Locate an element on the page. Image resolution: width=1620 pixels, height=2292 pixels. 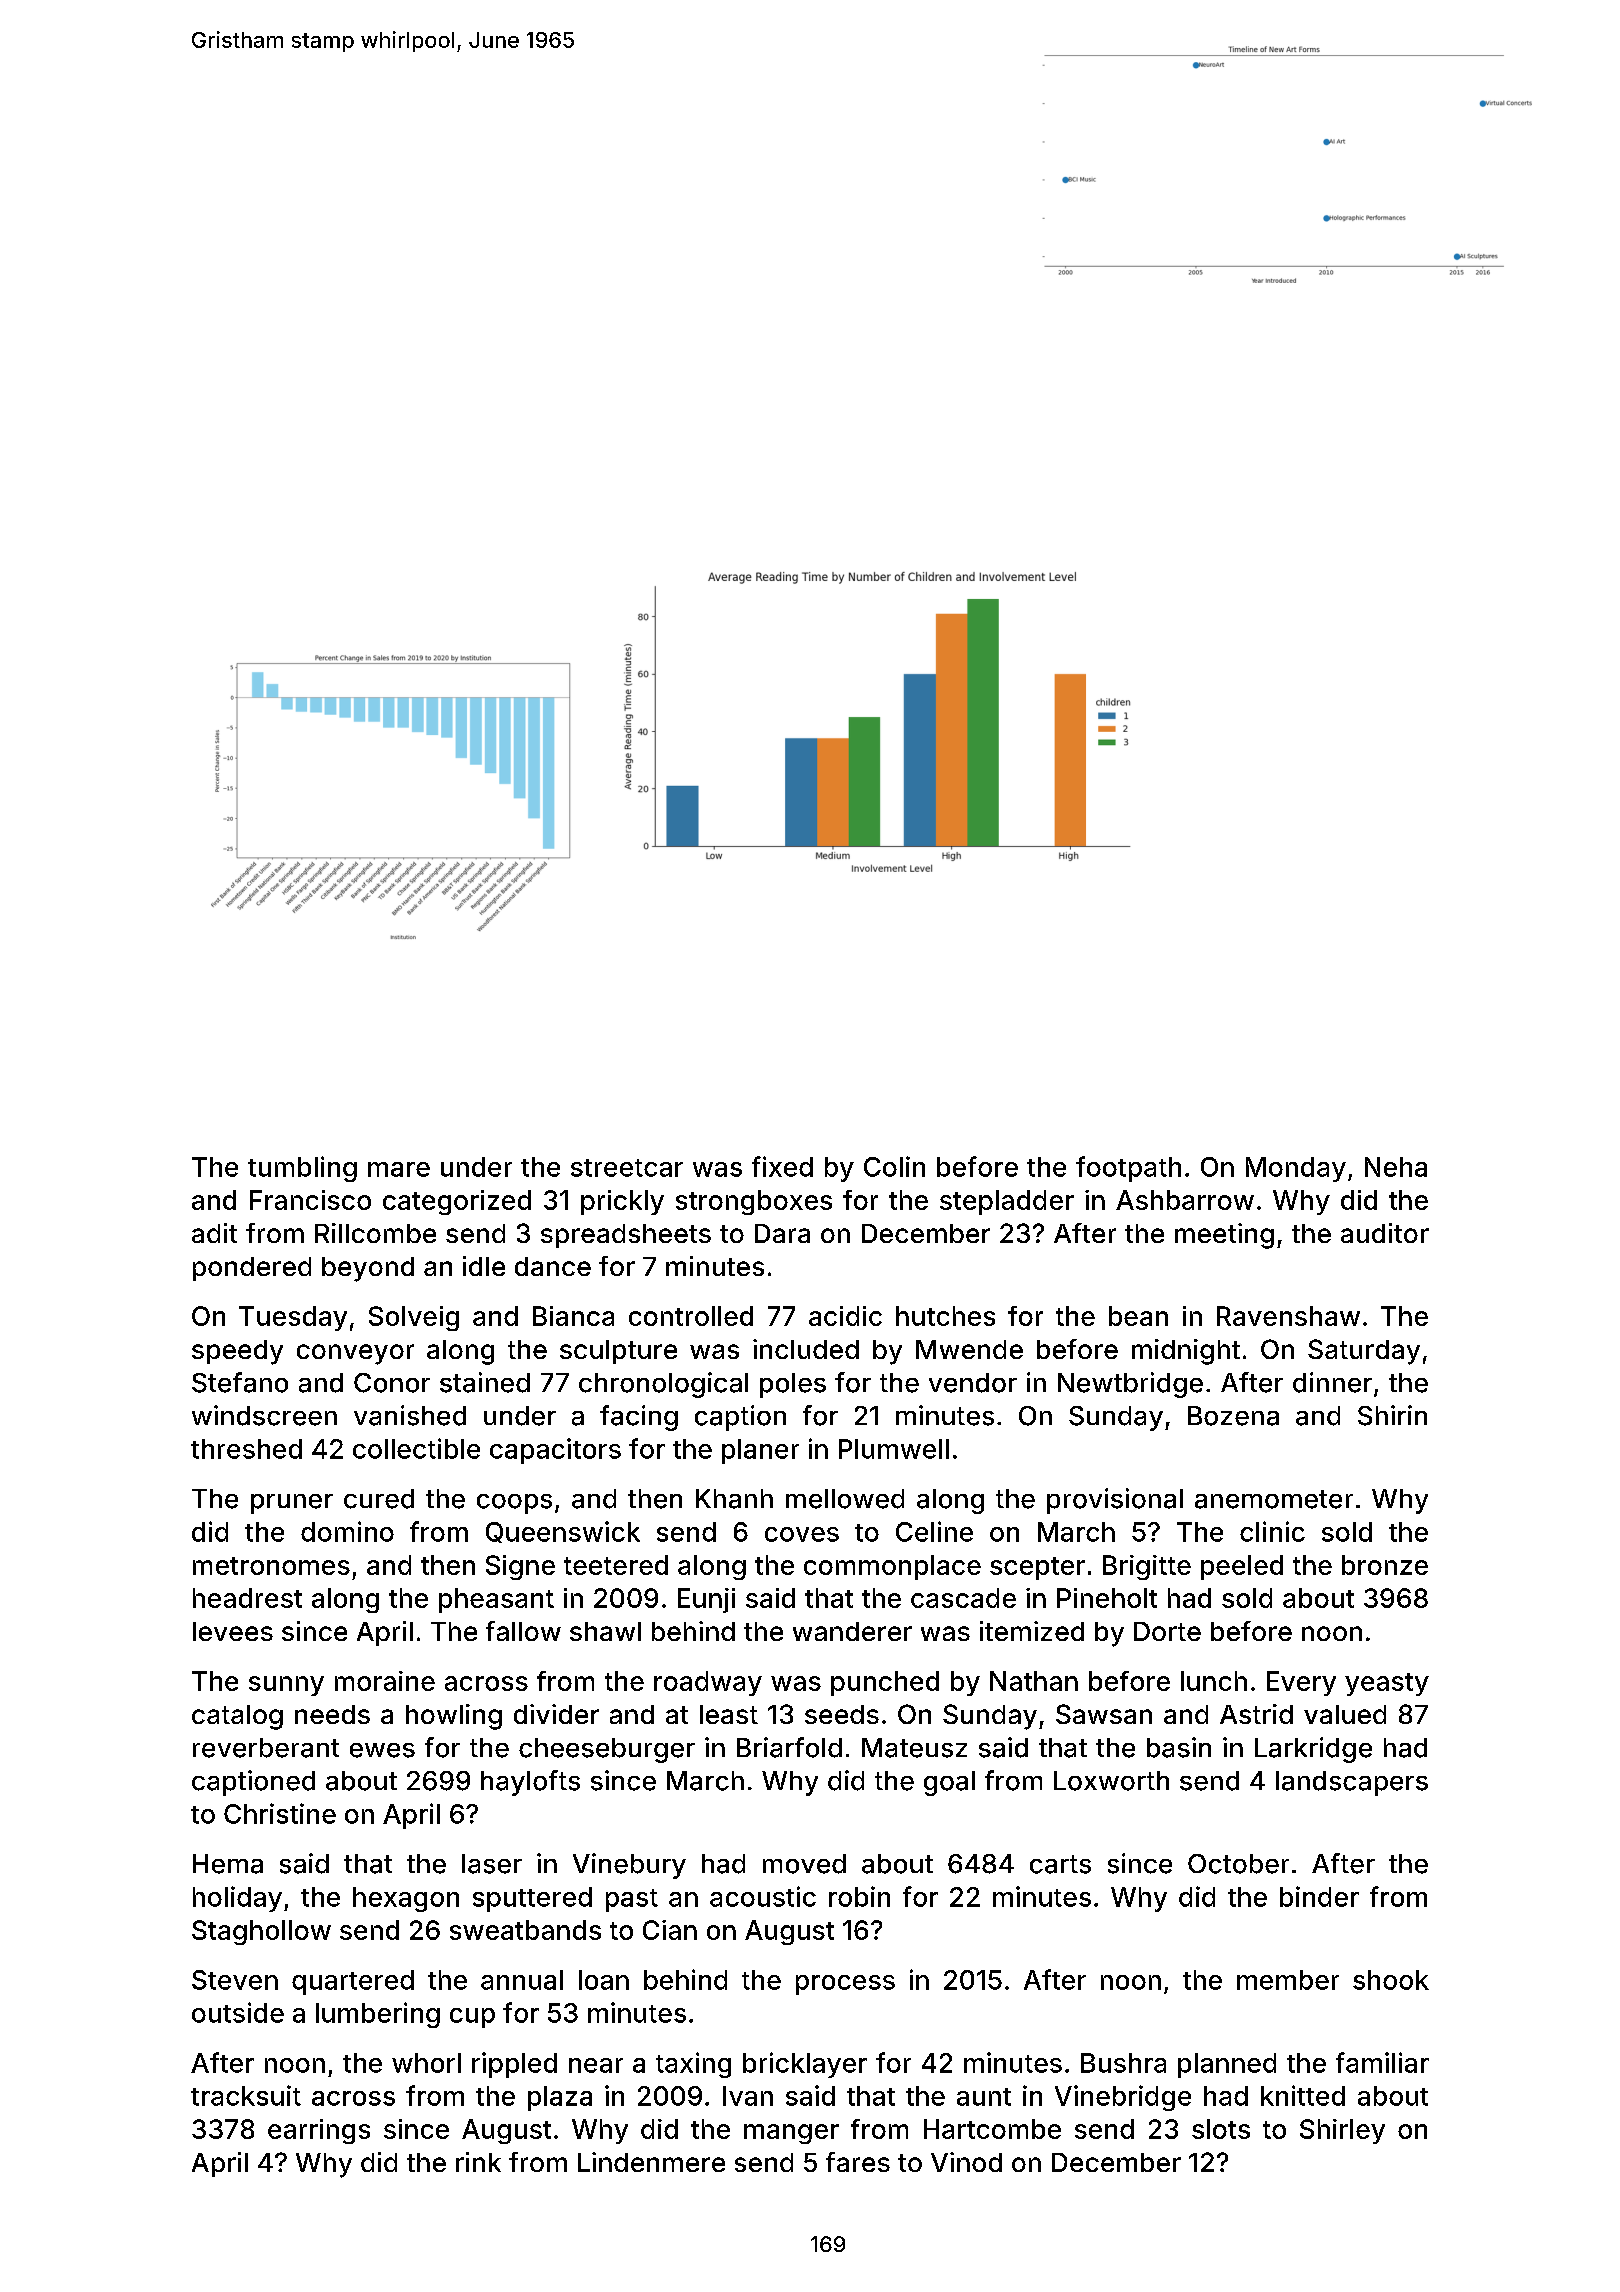
Sawsan is located at coordinates (1104, 1714).
